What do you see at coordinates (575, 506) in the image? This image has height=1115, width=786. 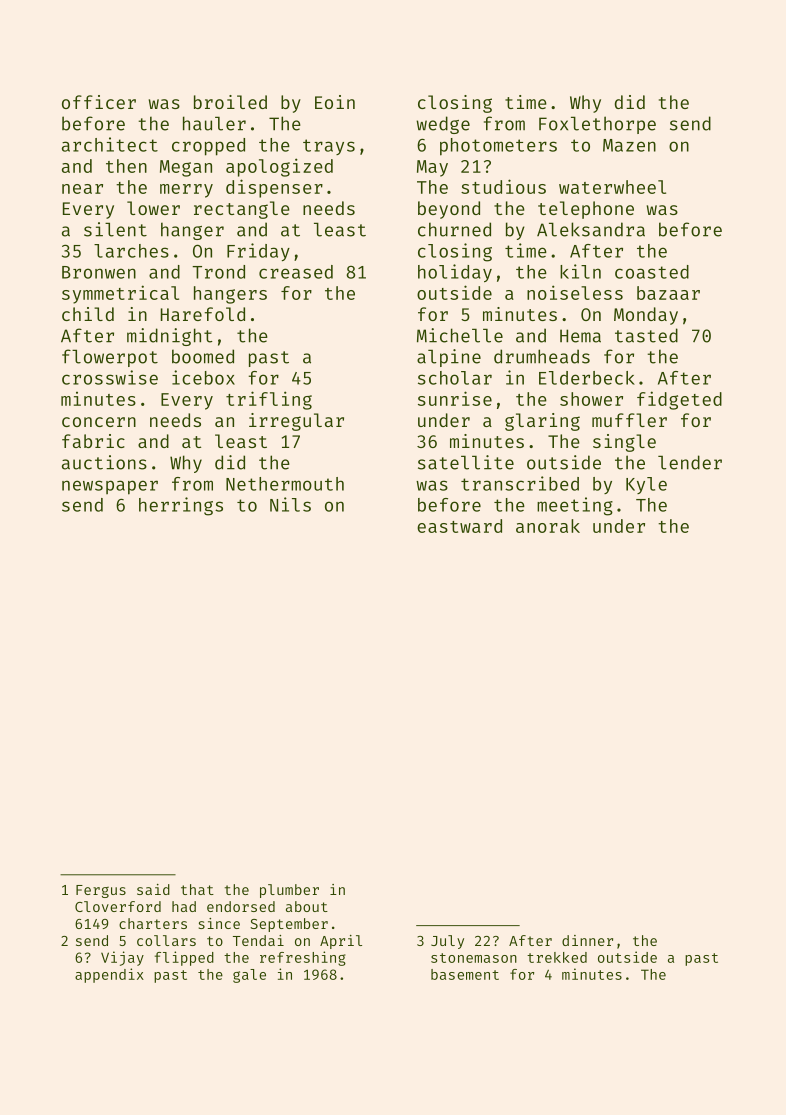 I see `meeting` at bounding box center [575, 506].
